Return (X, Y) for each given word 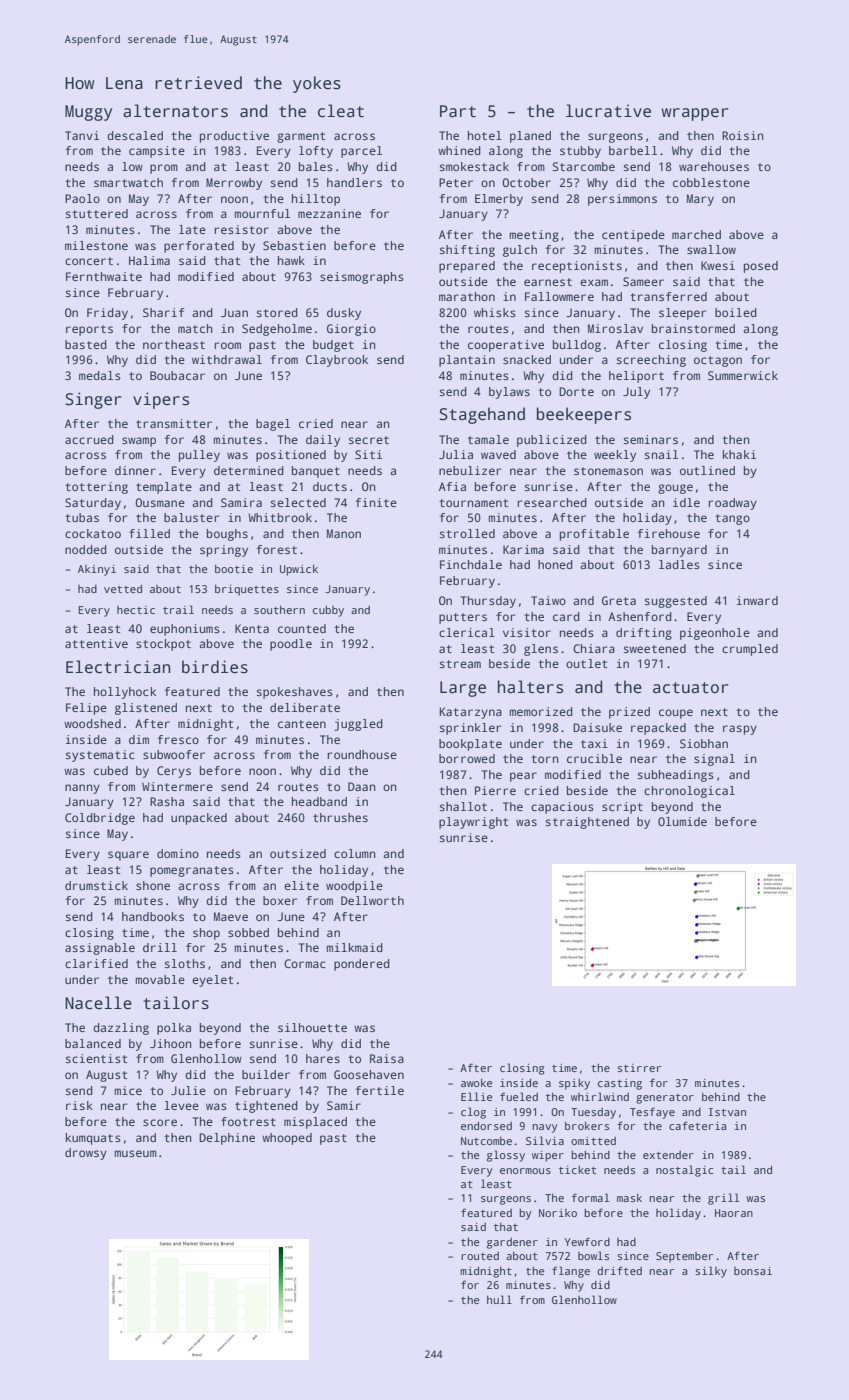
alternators (175, 111)
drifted (619, 1270)
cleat (341, 111)
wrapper (695, 114)
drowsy (86, 1154)
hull (499, 1299)
